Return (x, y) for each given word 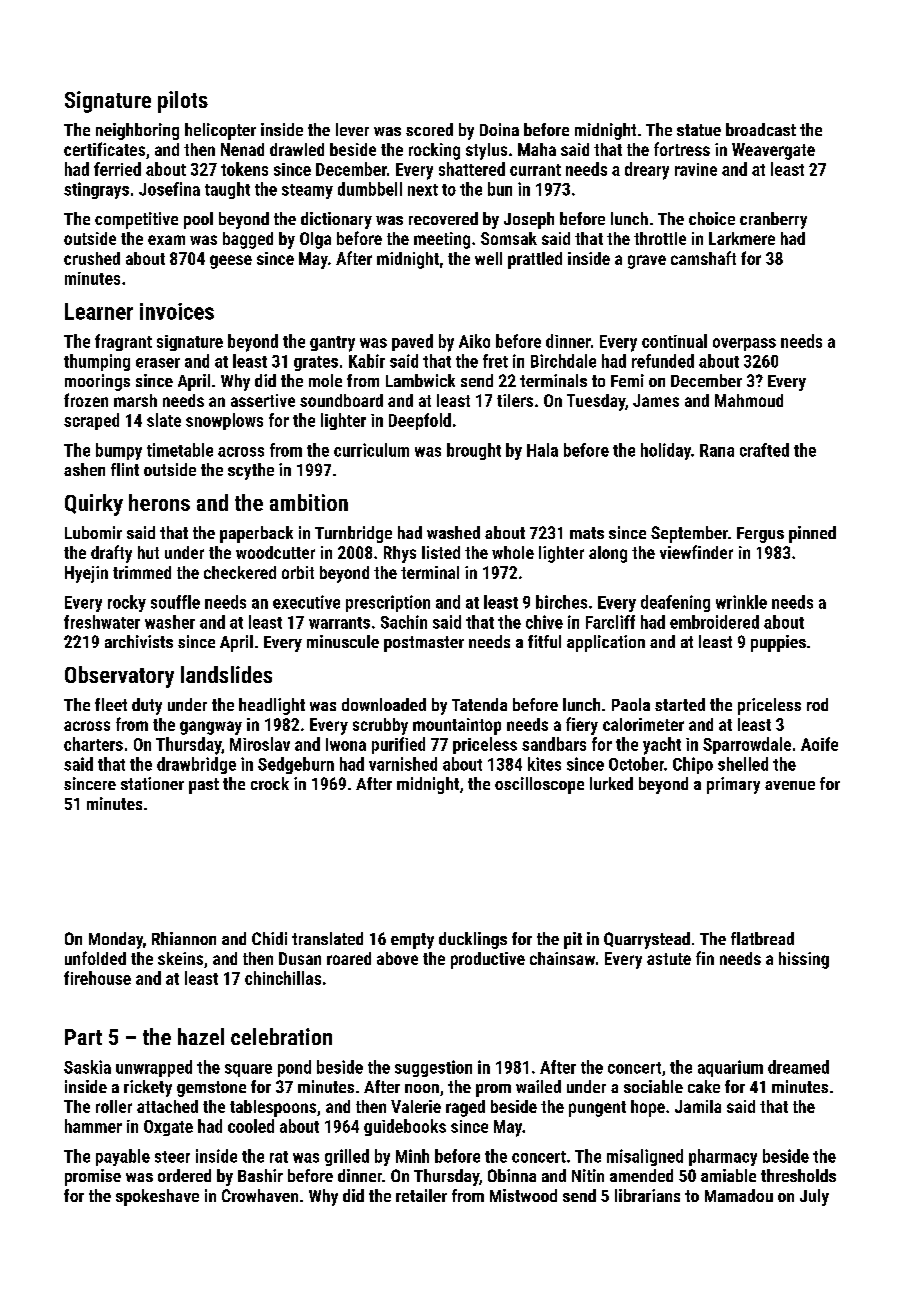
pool (198, 220)
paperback (256, 534)
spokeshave (157, 1197)
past (204, 786)
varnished (403, 764)
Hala (542, 450)
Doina (499, 129)
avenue (790, 785)
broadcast (761, 129)
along (608, 554)
